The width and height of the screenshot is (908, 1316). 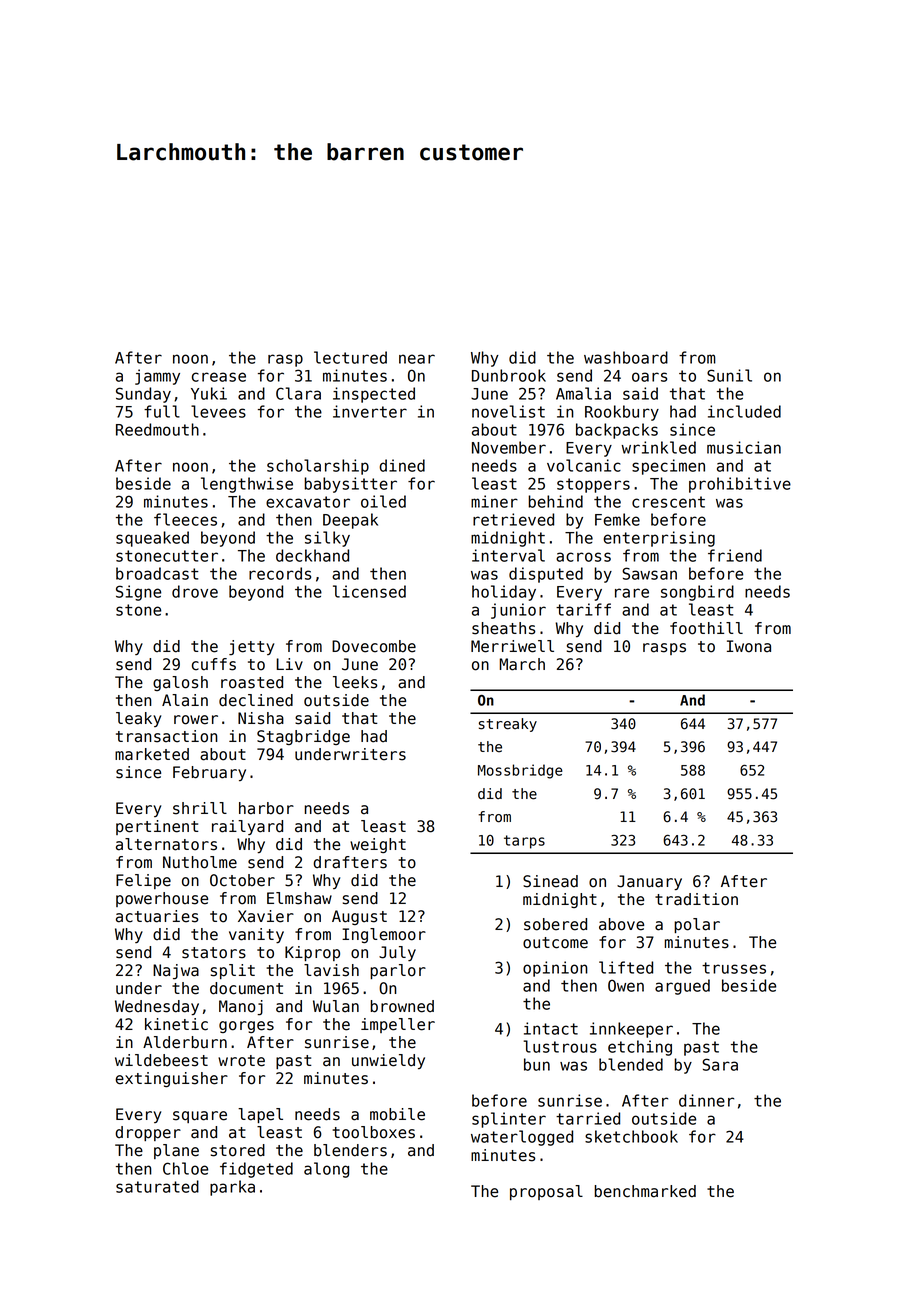 What do you see at coordinates (729, 375) in the screenshot?
I see `Sunil` at bounding box center [729, 375].
